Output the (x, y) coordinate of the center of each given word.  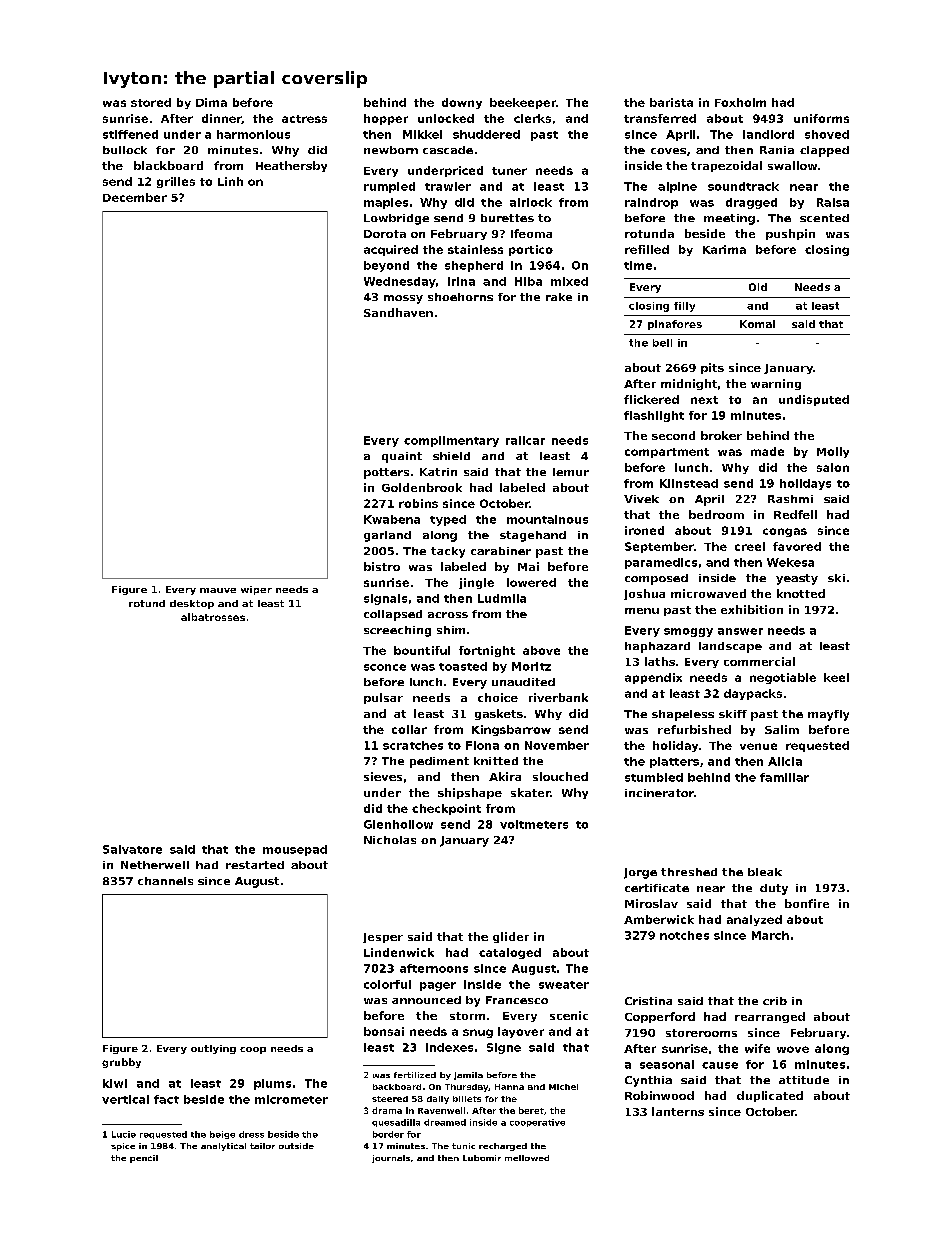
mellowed (527, 1158)
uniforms (821, 118)
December (135, 197)
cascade (448, 150)
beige (222, 1135)
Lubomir (482, 1158)
